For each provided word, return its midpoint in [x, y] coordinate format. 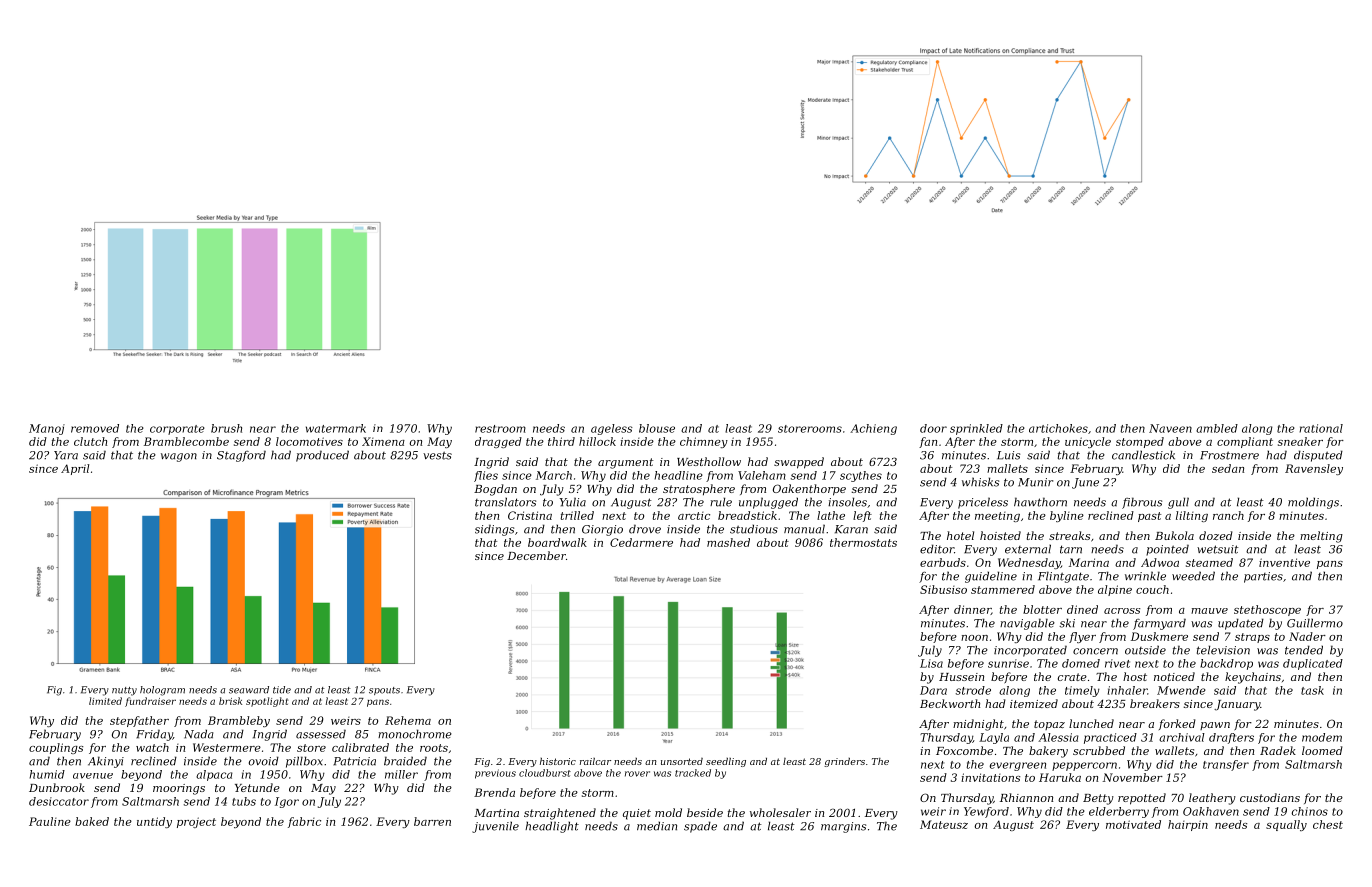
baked [92, 821]
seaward [249, 690]
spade [700, 827]
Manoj [47, 429]
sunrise [1008, 663]
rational [1321, 428]
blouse [657, 428]
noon [974, 638]
